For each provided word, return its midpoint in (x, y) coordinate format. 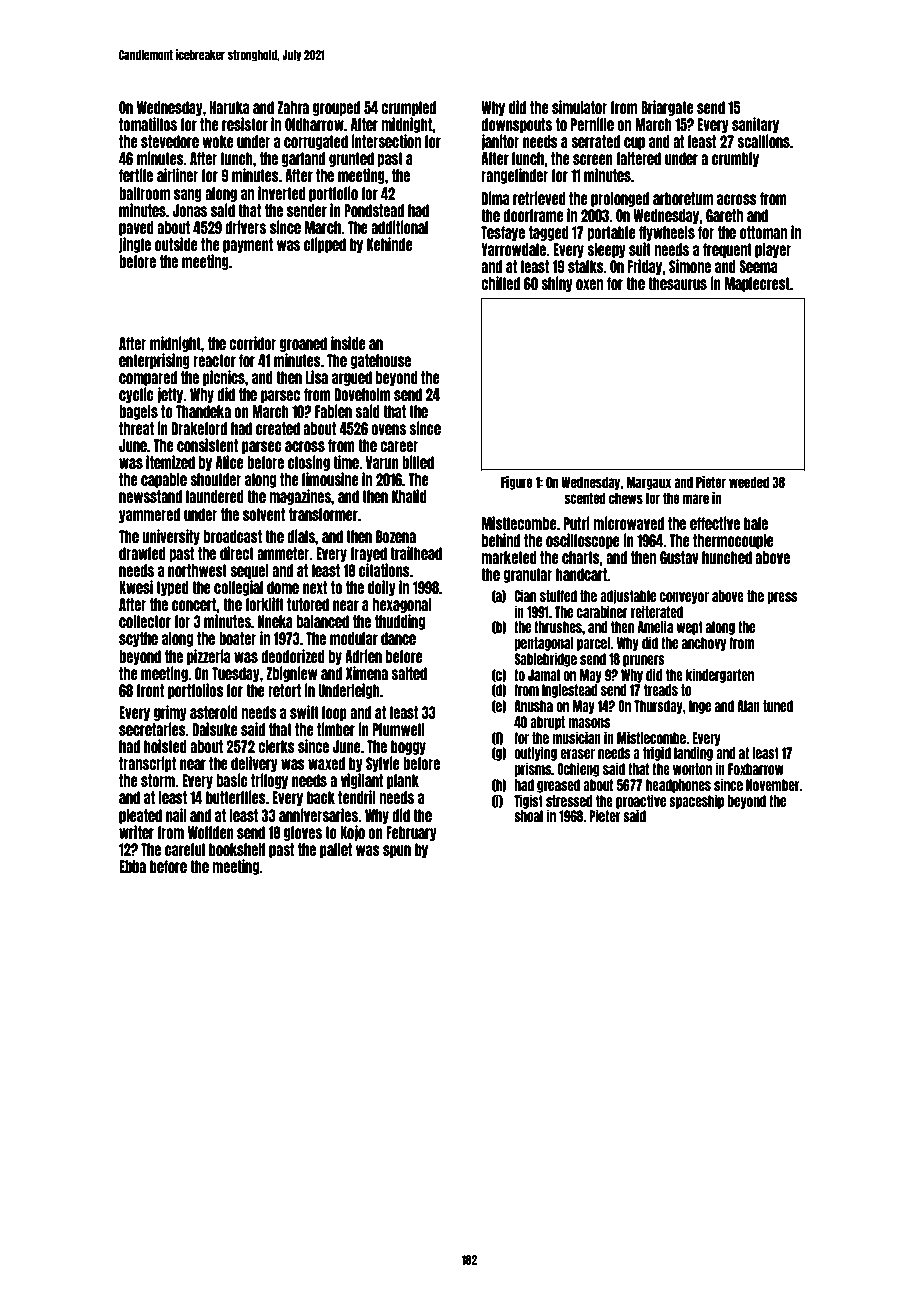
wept (689, 628)
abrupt (547, 723)
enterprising (154, 361)
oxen (589, 284)
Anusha (533, 706)
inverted (282, 193)
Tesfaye (503, 233)
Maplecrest (757, 284)
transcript (147, 764)
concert (194, 604)
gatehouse (380, 361)
